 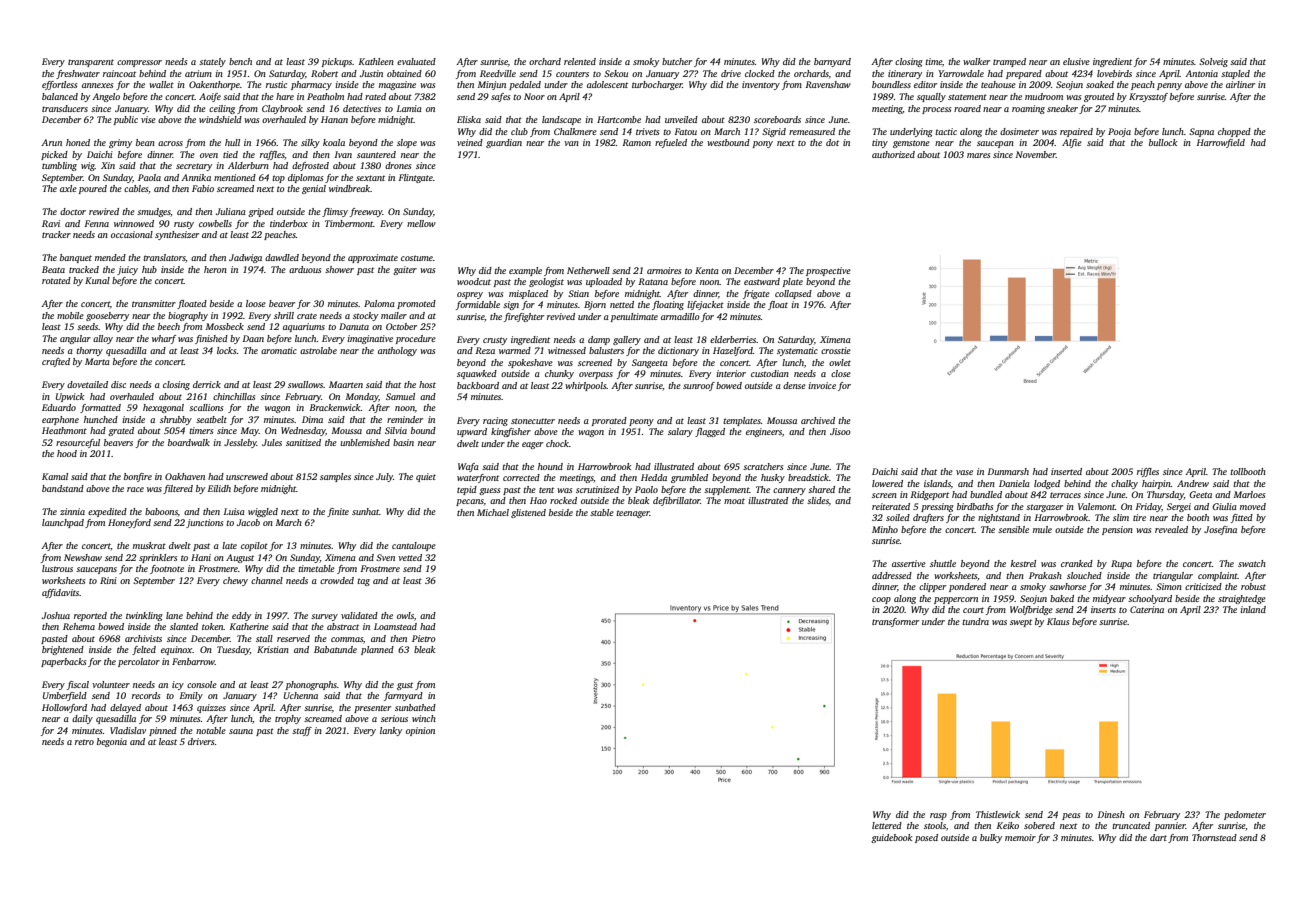 What do you see at coordinates (421, 223) in the screenshot?
I see `mellow` at bounding box center [421, 223].
